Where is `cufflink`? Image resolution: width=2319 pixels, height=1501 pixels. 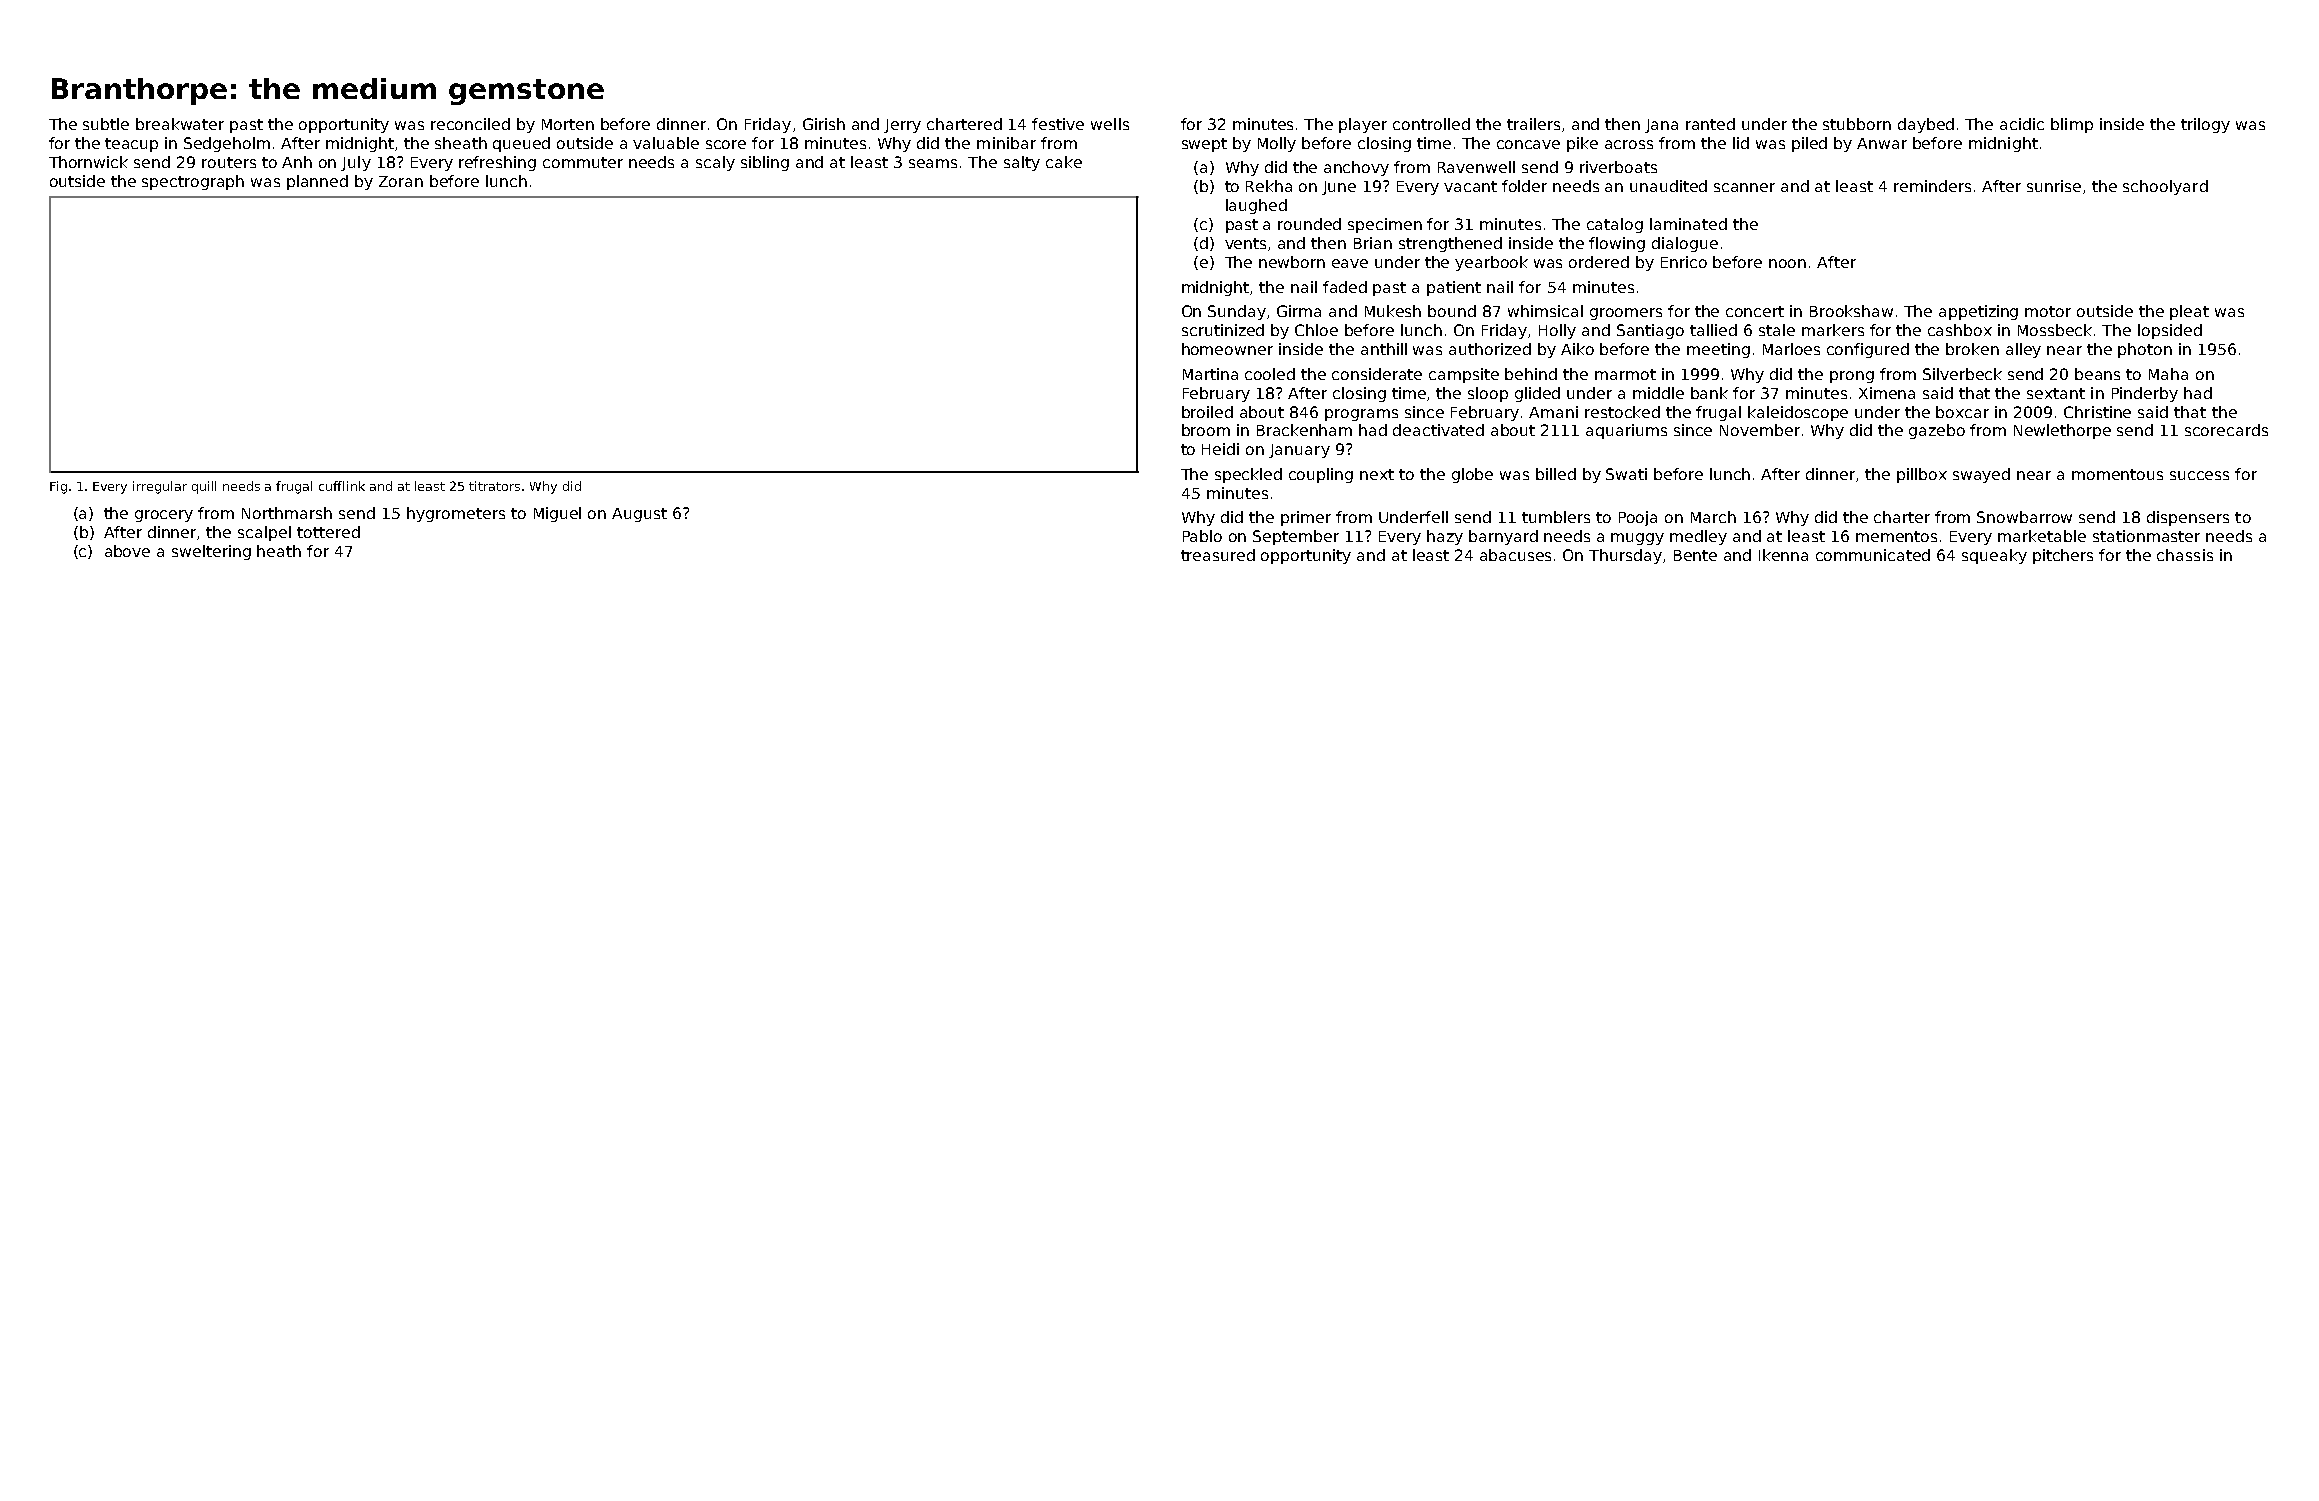 cufflink is located at coordinates (342, 486).
